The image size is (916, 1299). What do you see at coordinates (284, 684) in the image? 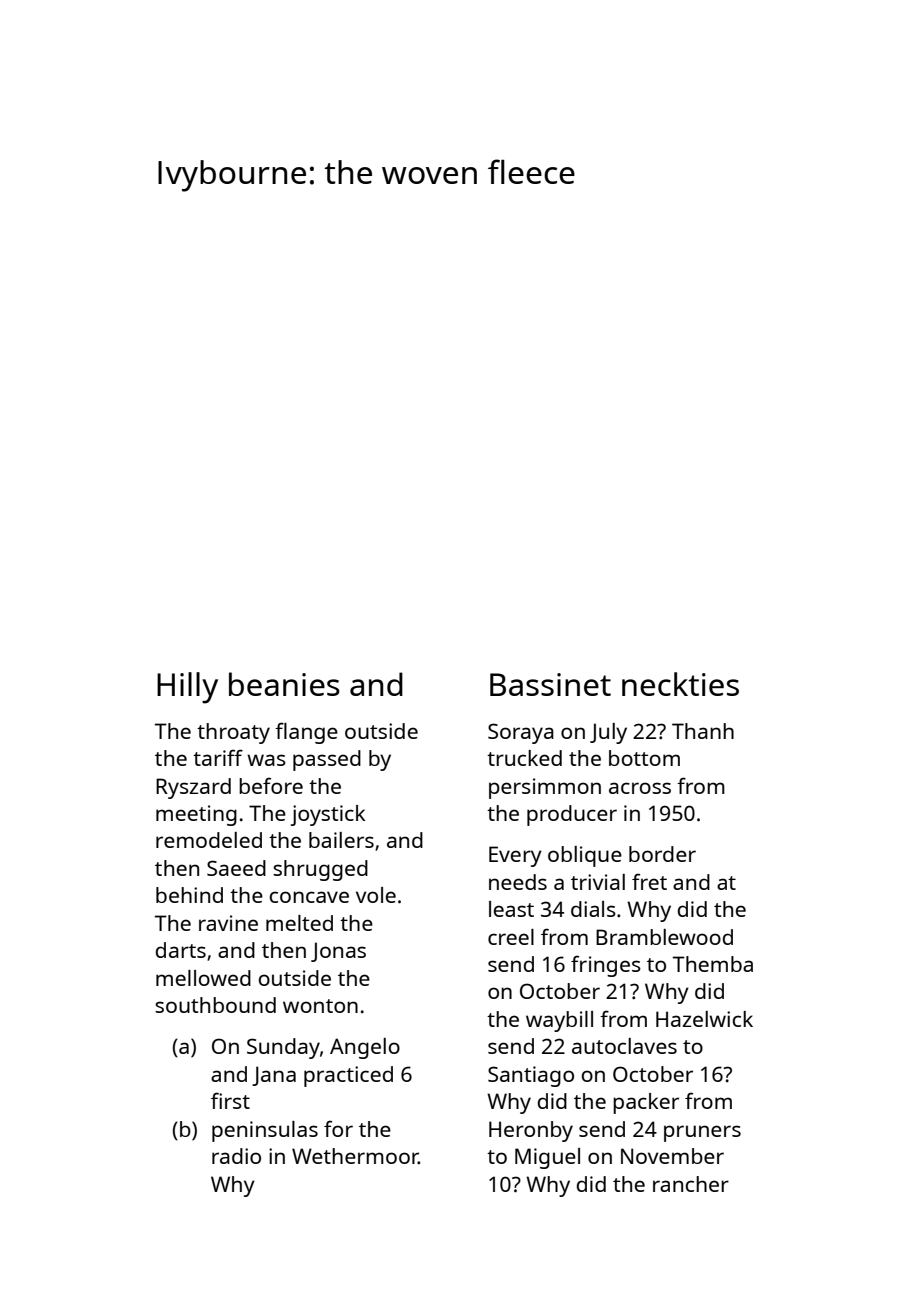
I see `beanies` at bounding box center [284, 684].
